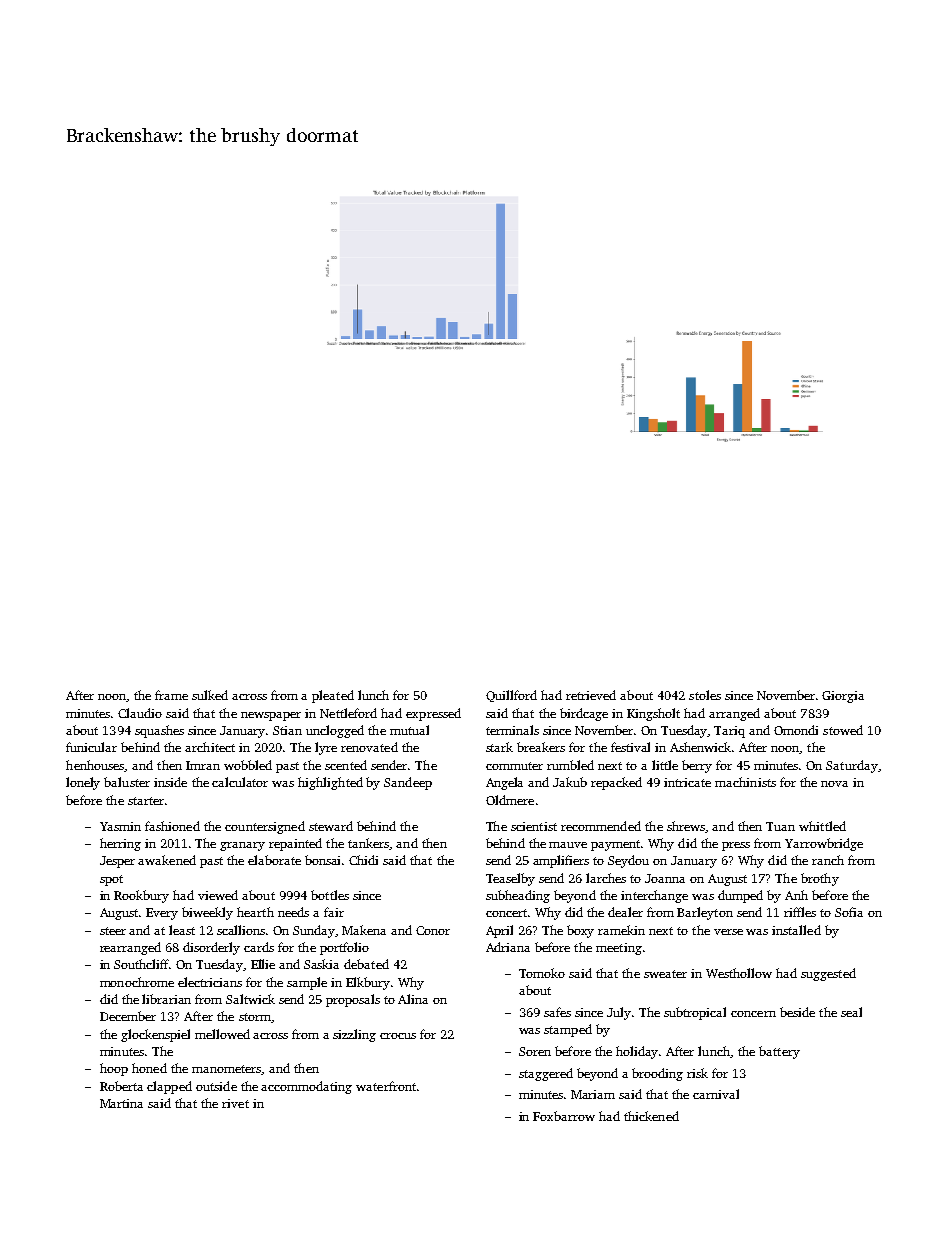  Describe the element at coordinates (167, 860) in the page. I see `awakened` at that location.
